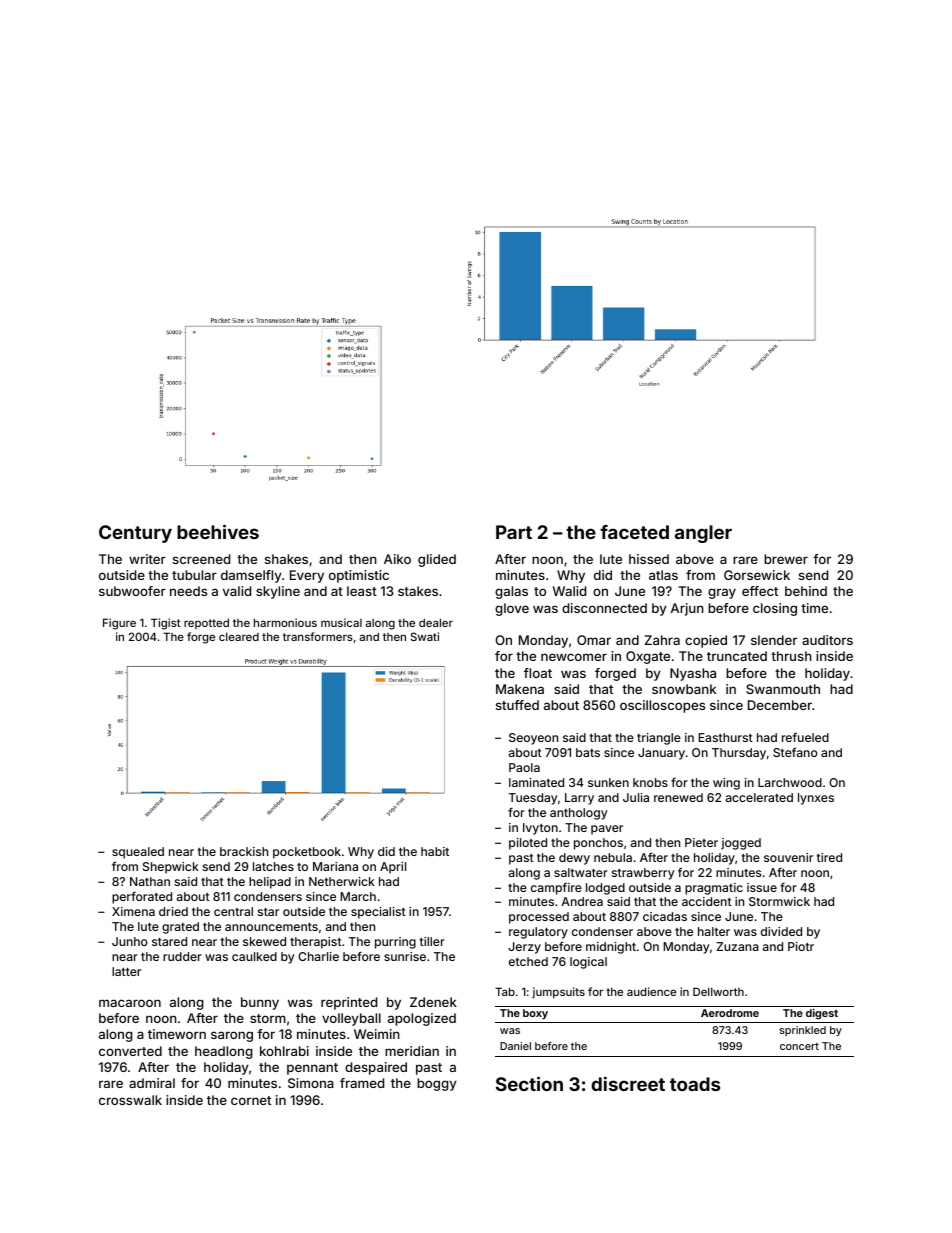  I want to click on beehives, so click(218, 531).
